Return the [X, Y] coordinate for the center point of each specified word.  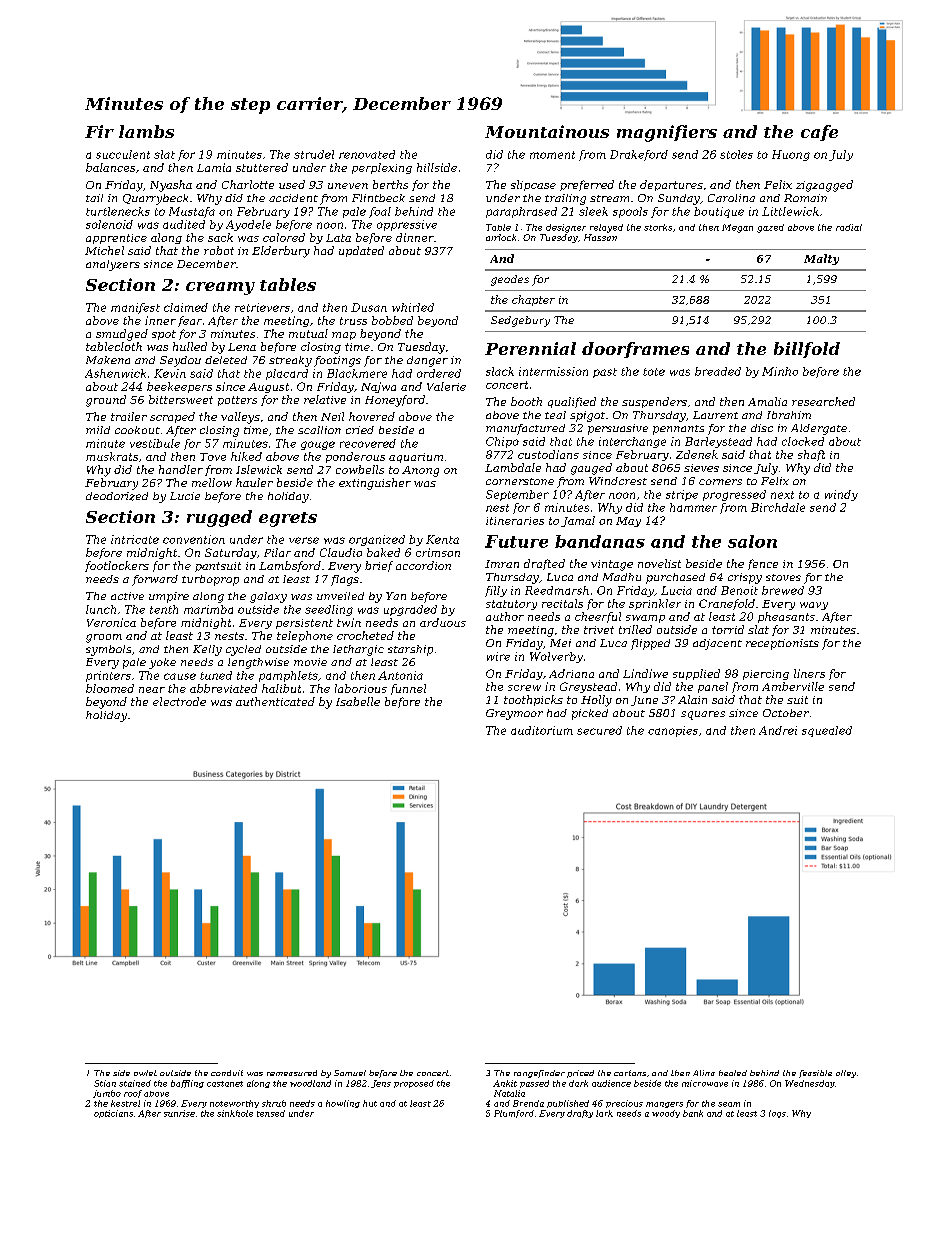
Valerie [446, 386]
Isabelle [358, 701]
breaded [718, 371]
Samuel [350, 1073]
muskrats [112, 456]
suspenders [654, 402]
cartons [630, 1073]
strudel [314, 154]
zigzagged [824, 186]
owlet [145, 1073]
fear [190, 321]
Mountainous [547, 131]
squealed [827, 731]
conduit [227, 1073]
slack [500, 371]
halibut [281, 688]
